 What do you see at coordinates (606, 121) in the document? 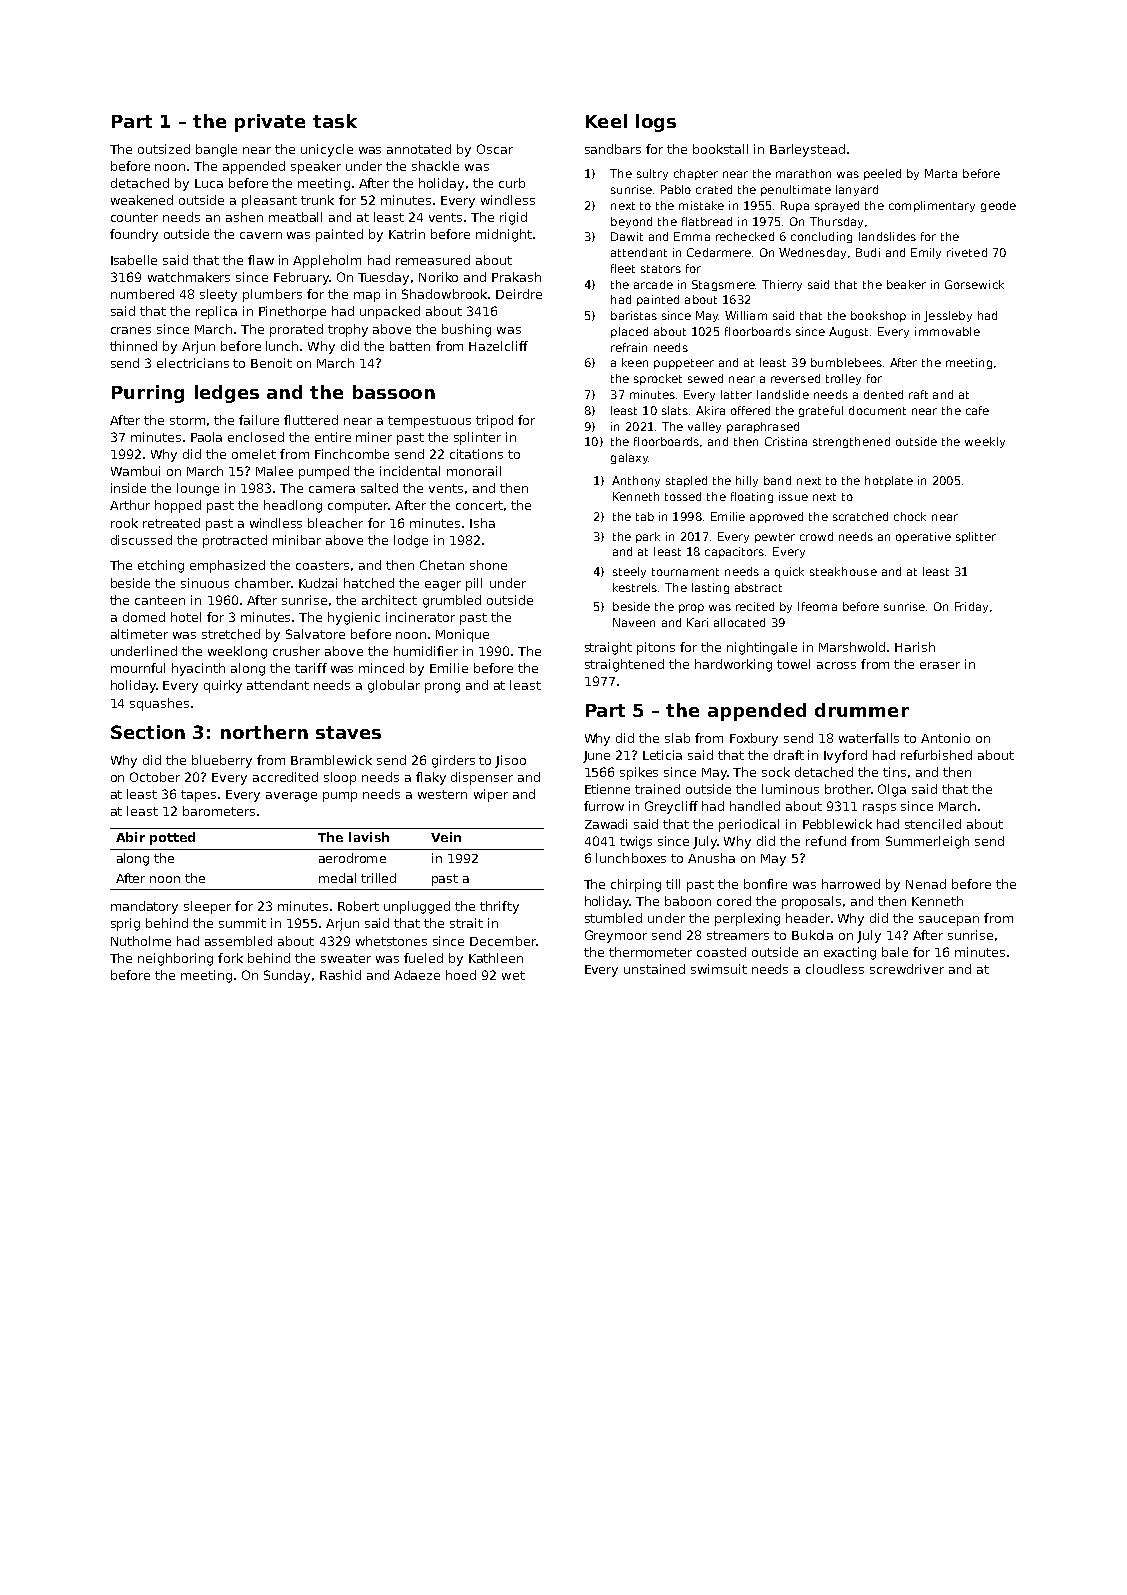
I see `Keel` at bounding box center [606, 121].
